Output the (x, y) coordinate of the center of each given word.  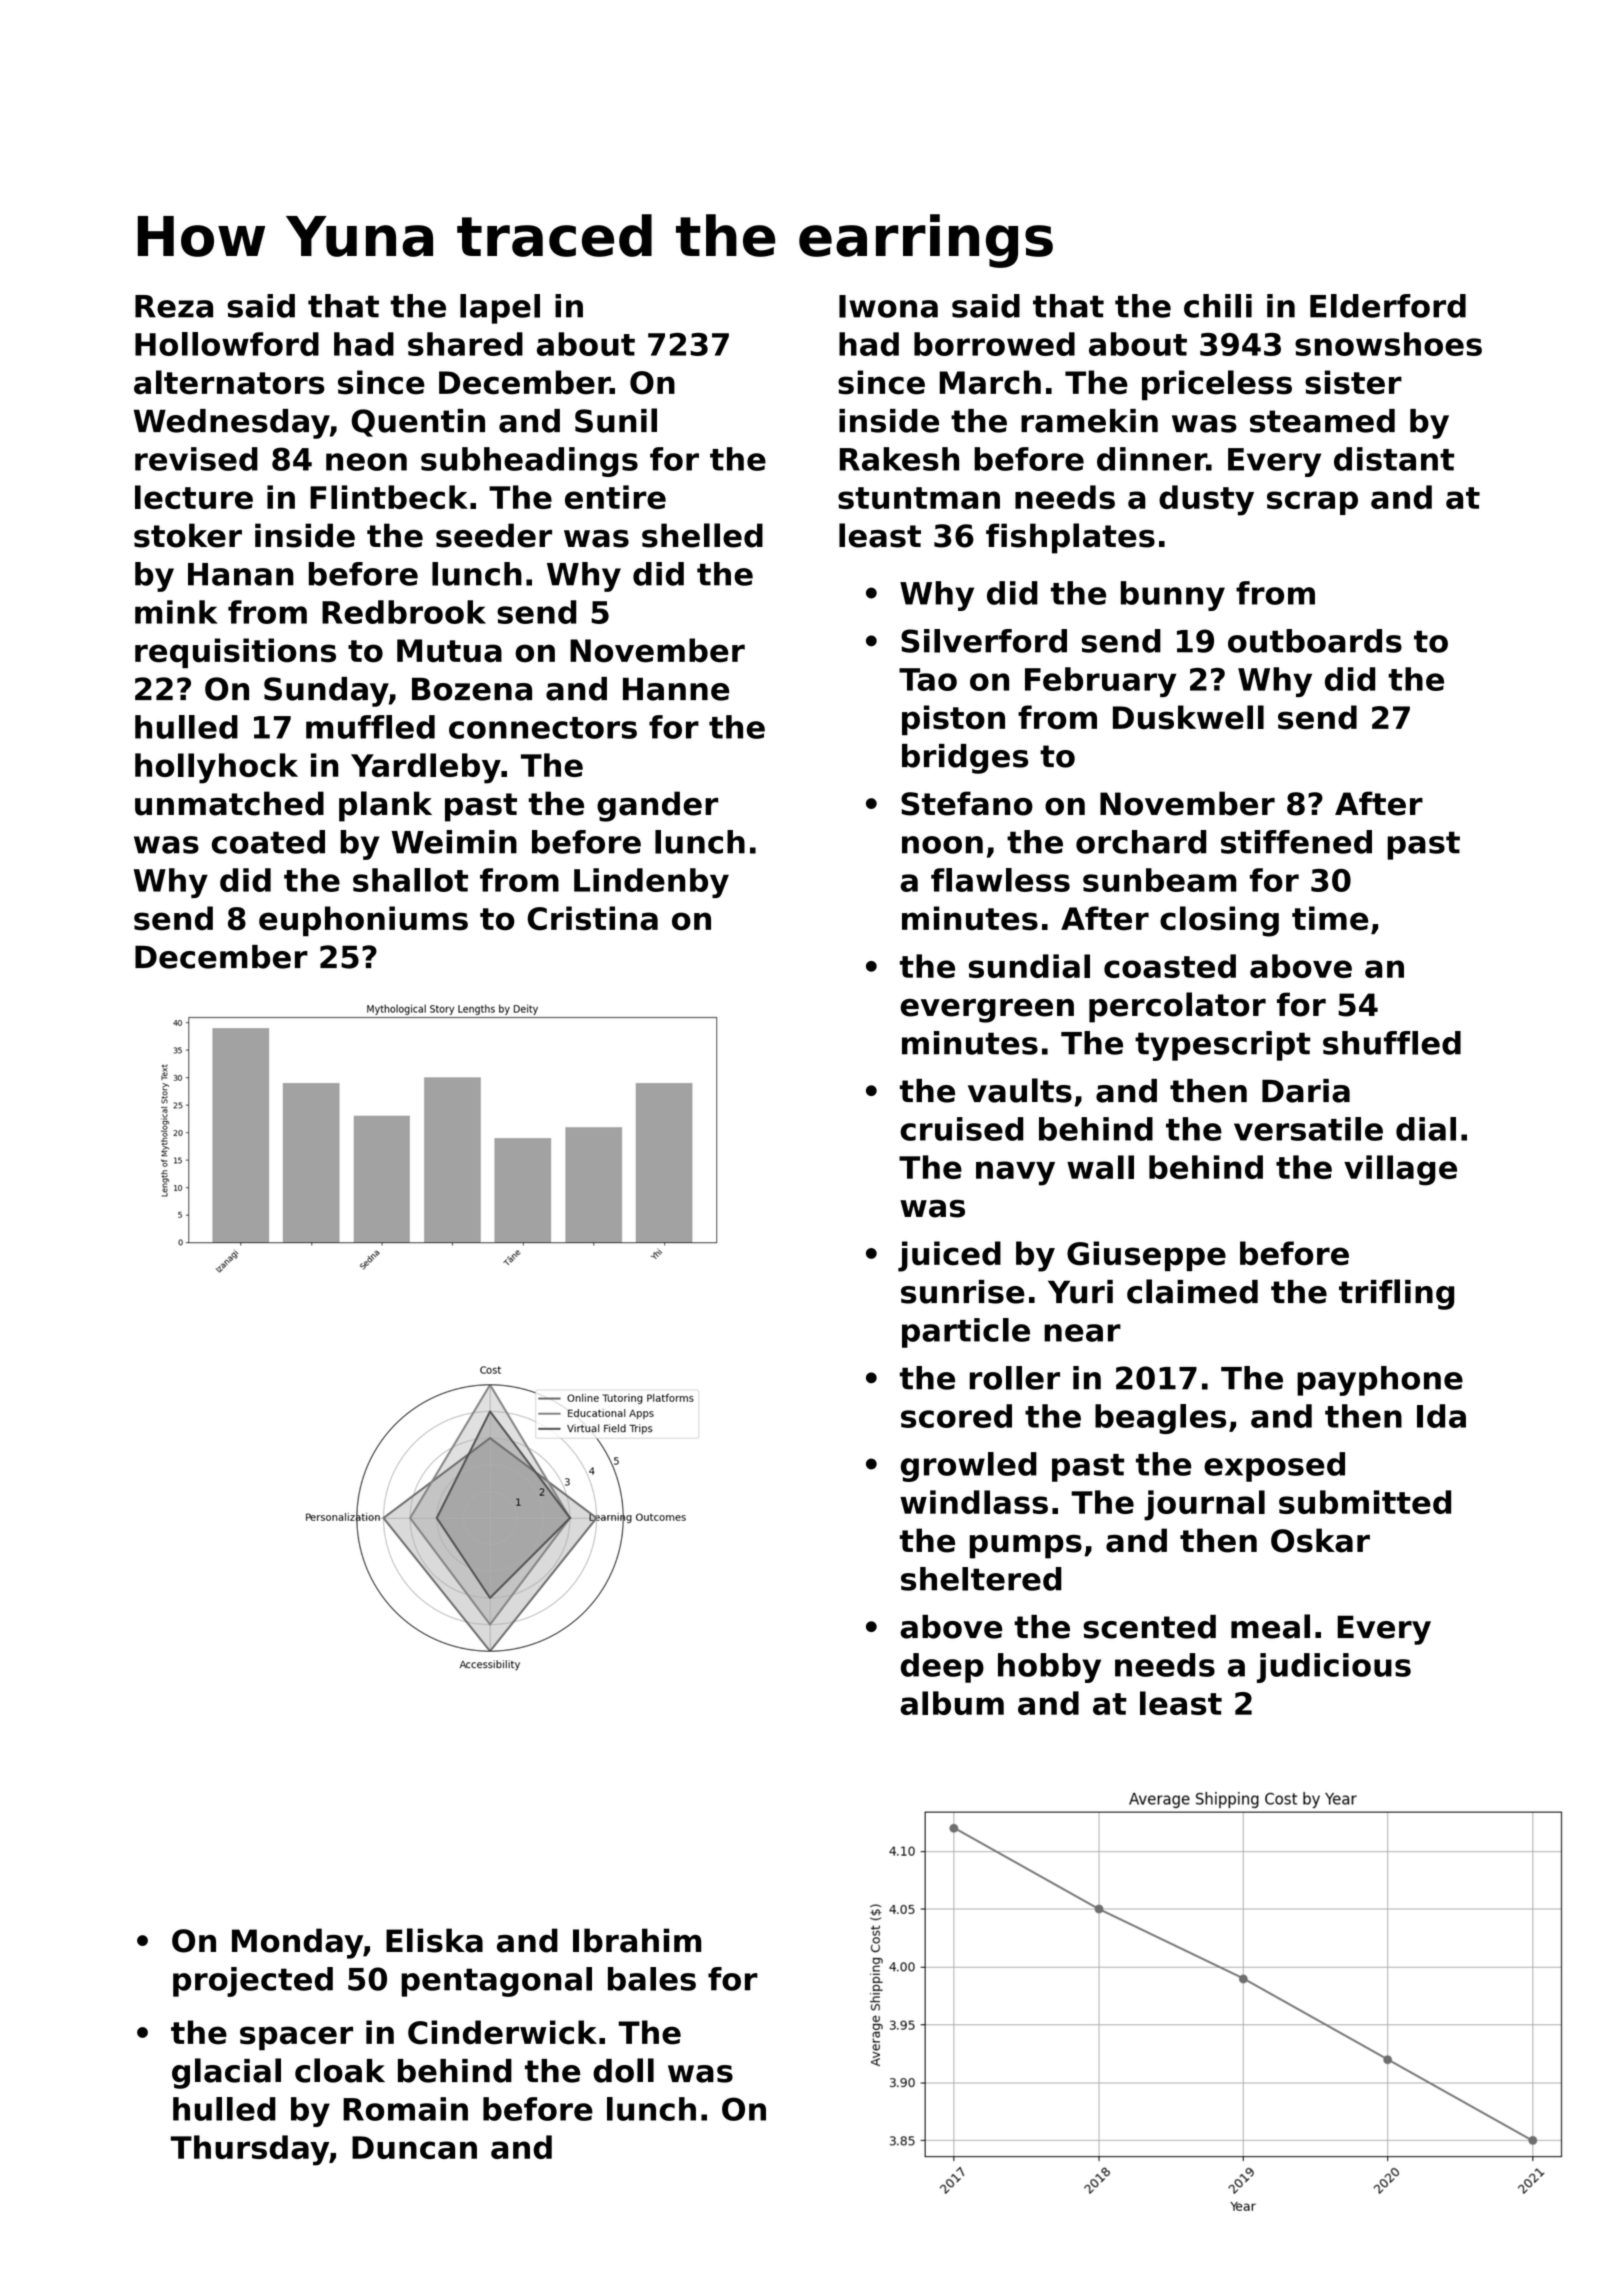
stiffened (1296, 842)
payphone (1380, 1381)
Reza (174, 306)
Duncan (414, 2147)
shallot (410, 880)
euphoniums (363, 921)
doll (623, 2070)
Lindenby (651, 883)
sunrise (963, 1292)
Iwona (888, 306)
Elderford (1388, 306)
